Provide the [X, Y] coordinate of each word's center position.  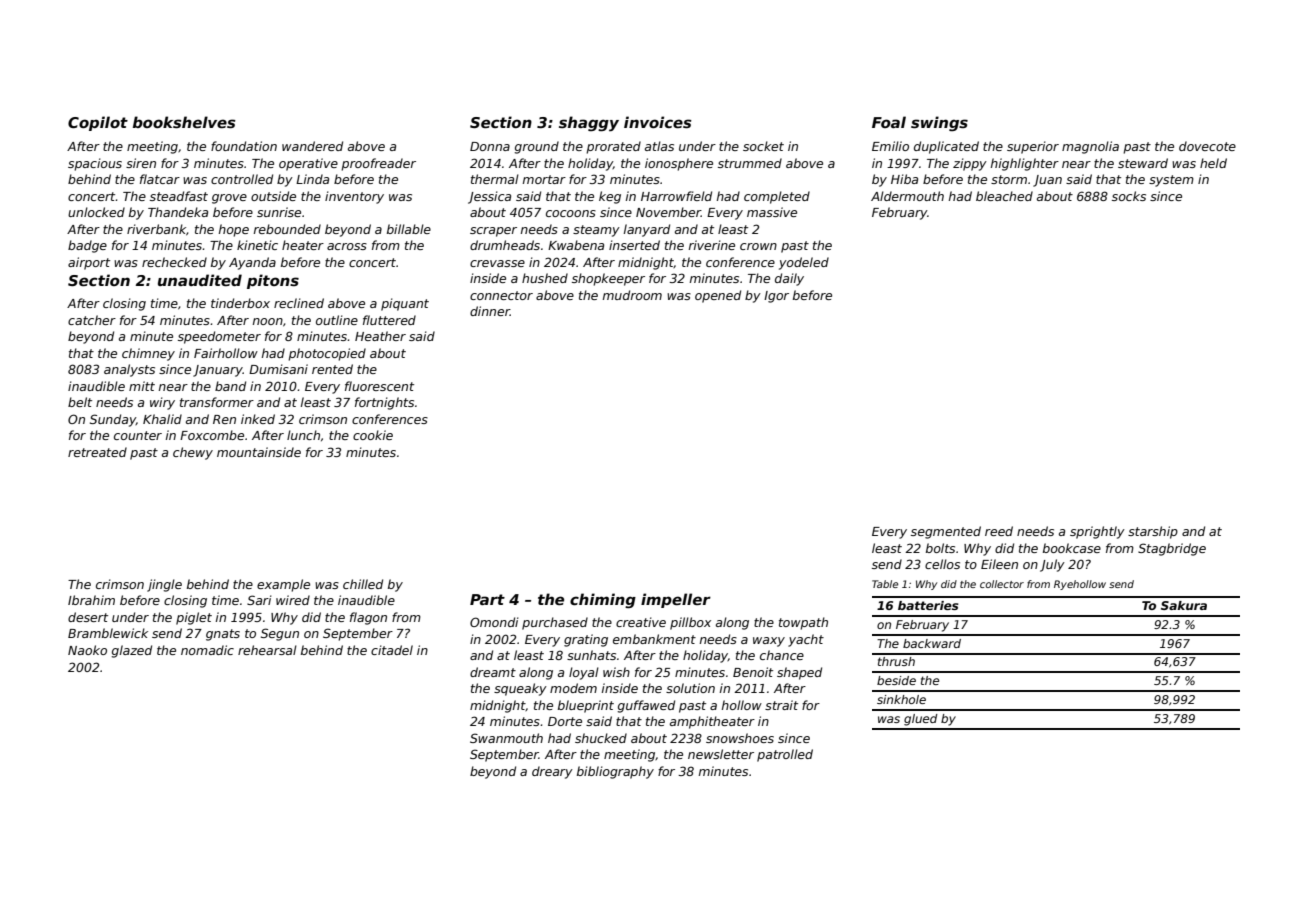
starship [1153, 532]
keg [610, 197]
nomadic [207, 650]
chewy [193, 453]
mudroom [632, 295]
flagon [368, 618]
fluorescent [379, 386]
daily [789, 279]
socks [1129, 196]
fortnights [384, 403]
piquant [405, 304]
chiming [603, 600]
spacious [95, 164]
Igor [776, 297]
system [1171, 181]
